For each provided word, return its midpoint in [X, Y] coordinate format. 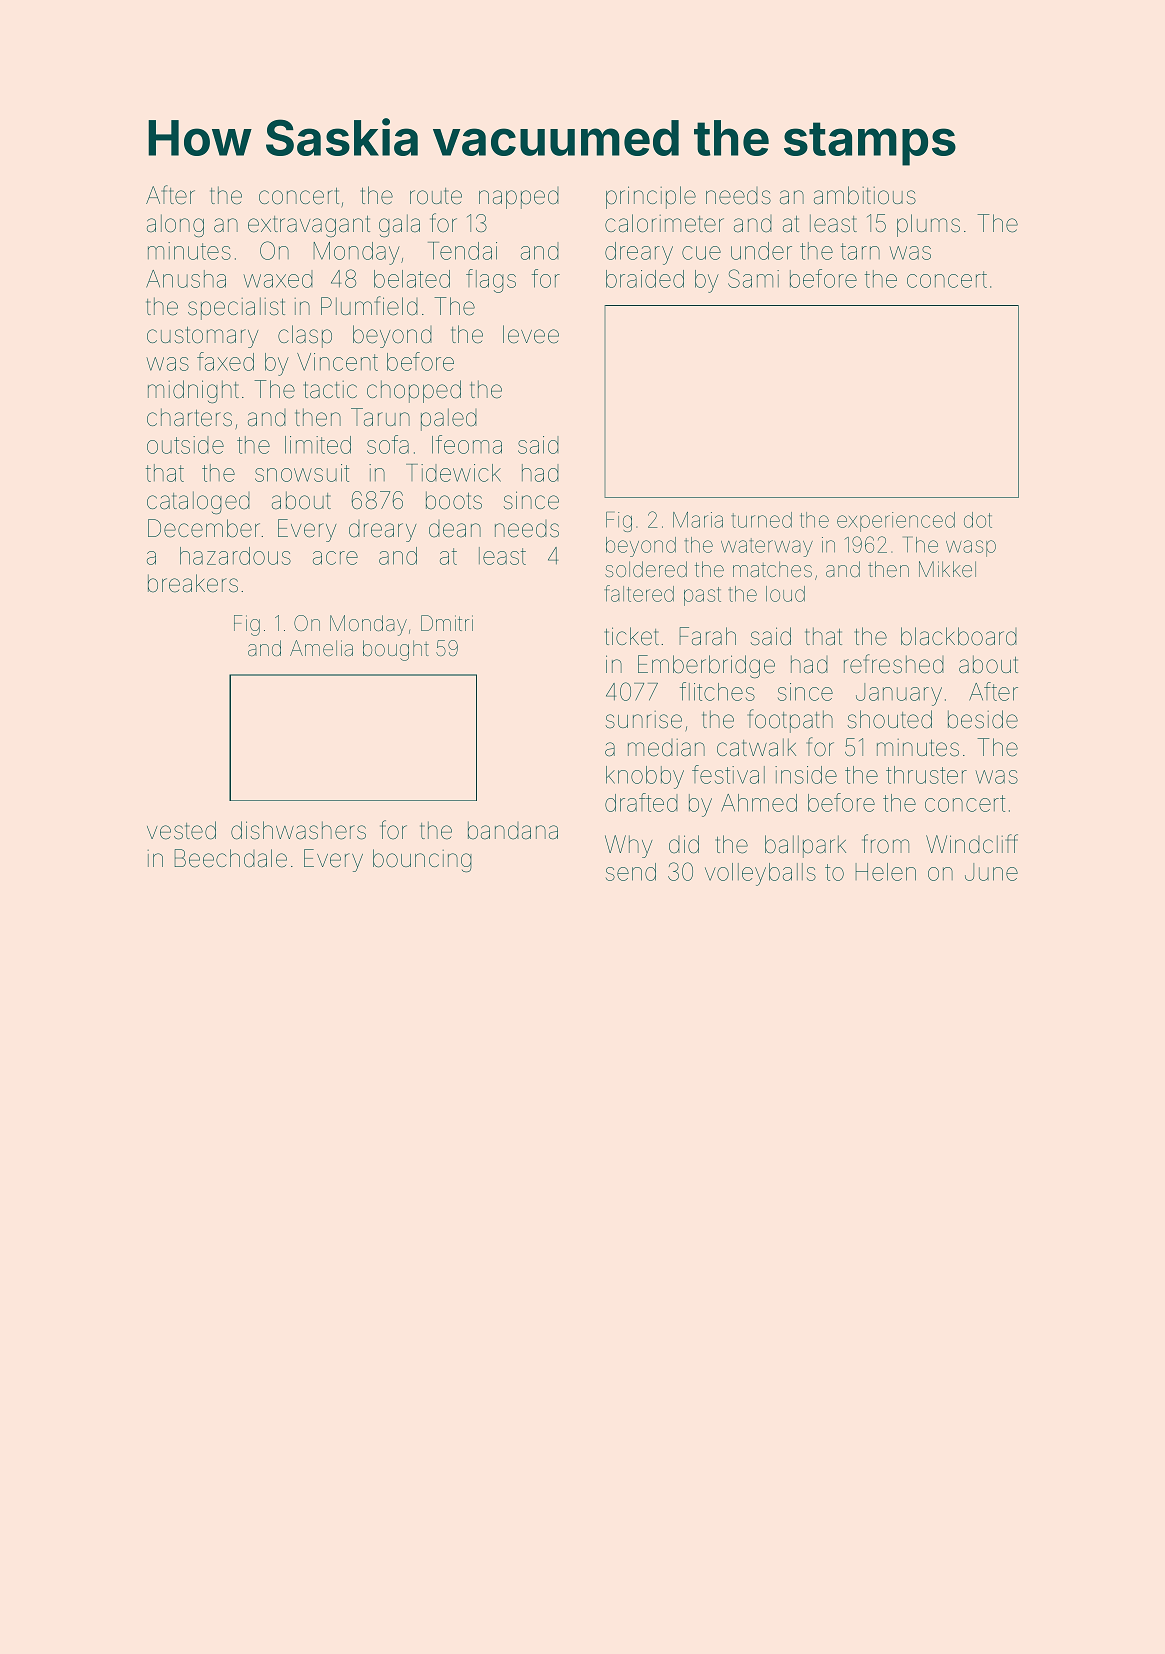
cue [701, 253]
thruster [926, 775]
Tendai [462, 251]
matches [772, 569]
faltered [639, 593]
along [175, 225]
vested [181, 830]
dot [978, 520]
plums [928, 225]
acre [335, 558]
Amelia [321, 648]
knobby [645, 777]
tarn [860, 251]
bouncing [422, 860]
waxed [278, 279]
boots [454, 500]
